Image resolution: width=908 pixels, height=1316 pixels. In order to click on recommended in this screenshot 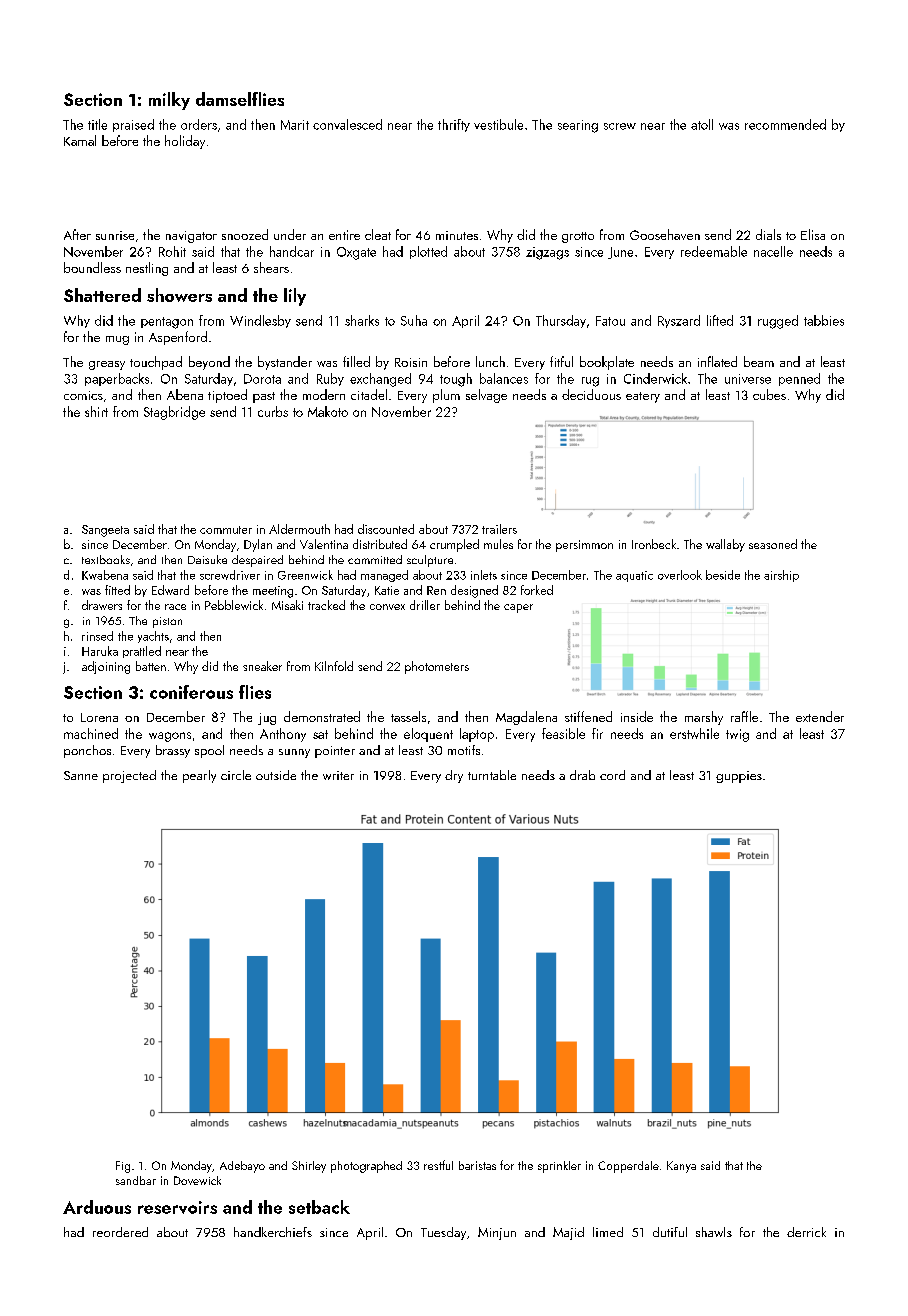, I will do `click(785, 124)`.
